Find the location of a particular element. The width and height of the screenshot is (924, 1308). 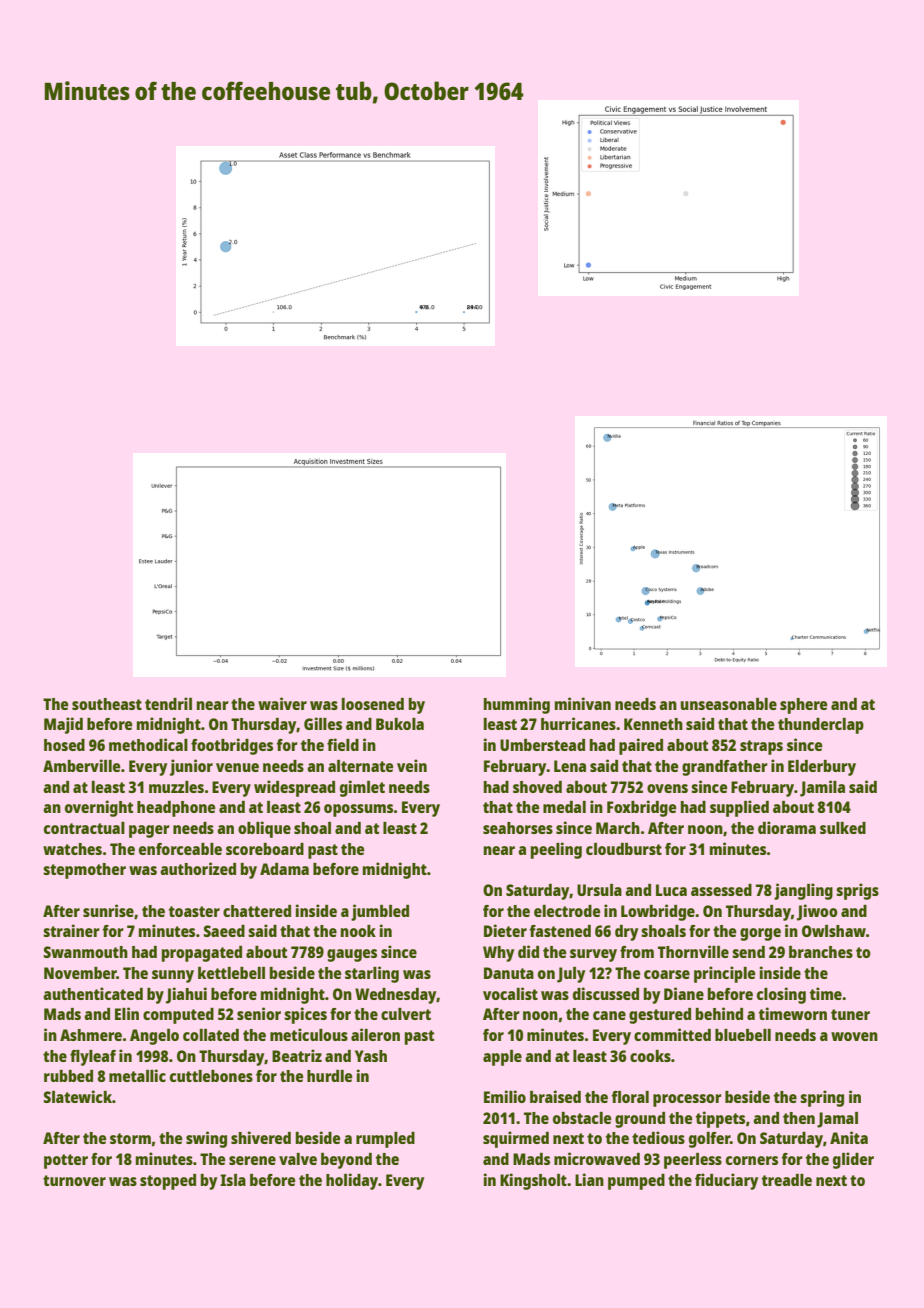

waiver is located at coordinates (282, 703).
